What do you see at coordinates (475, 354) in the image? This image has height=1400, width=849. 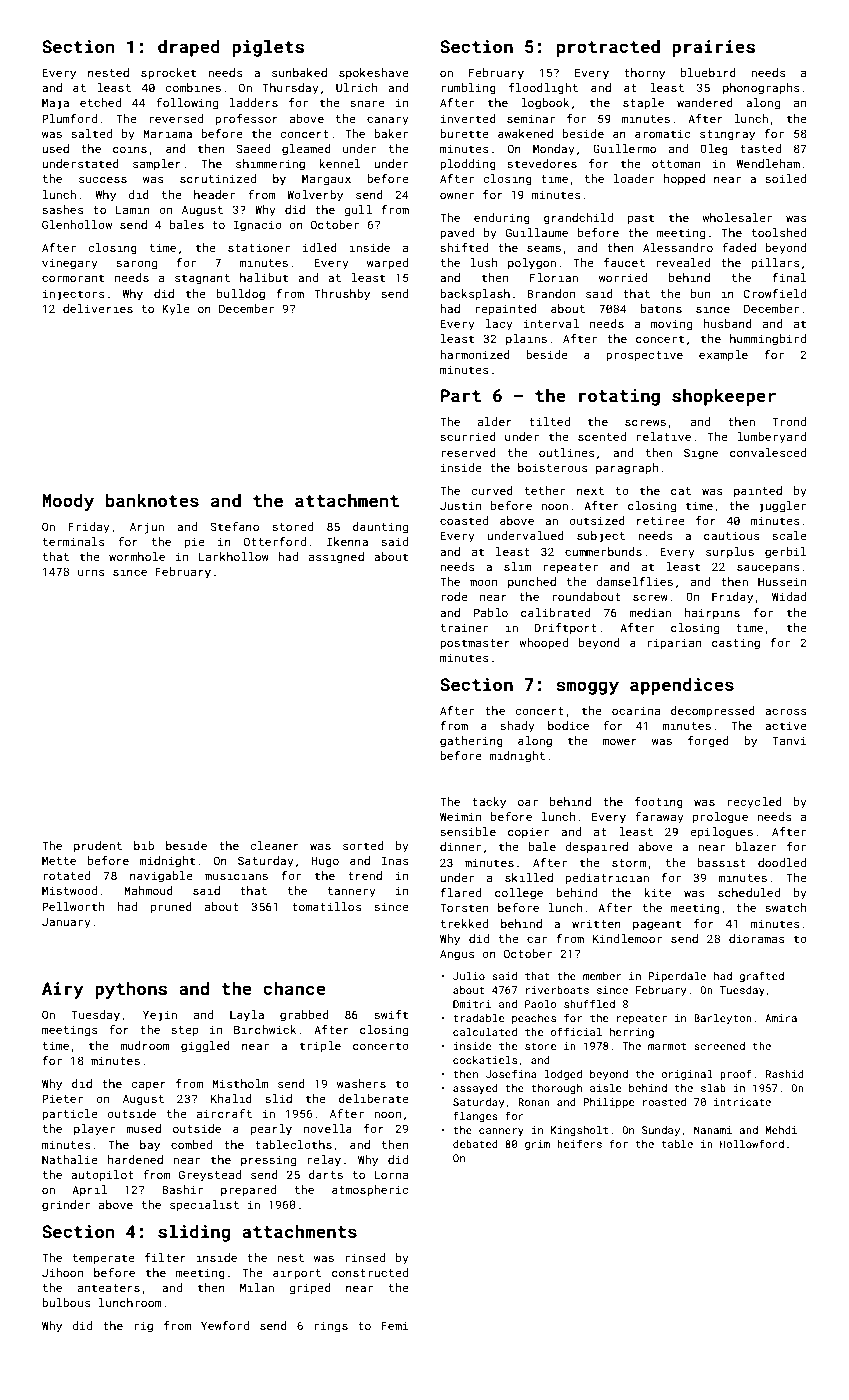 I see `harmonized` at bounding box center [475, 354].
